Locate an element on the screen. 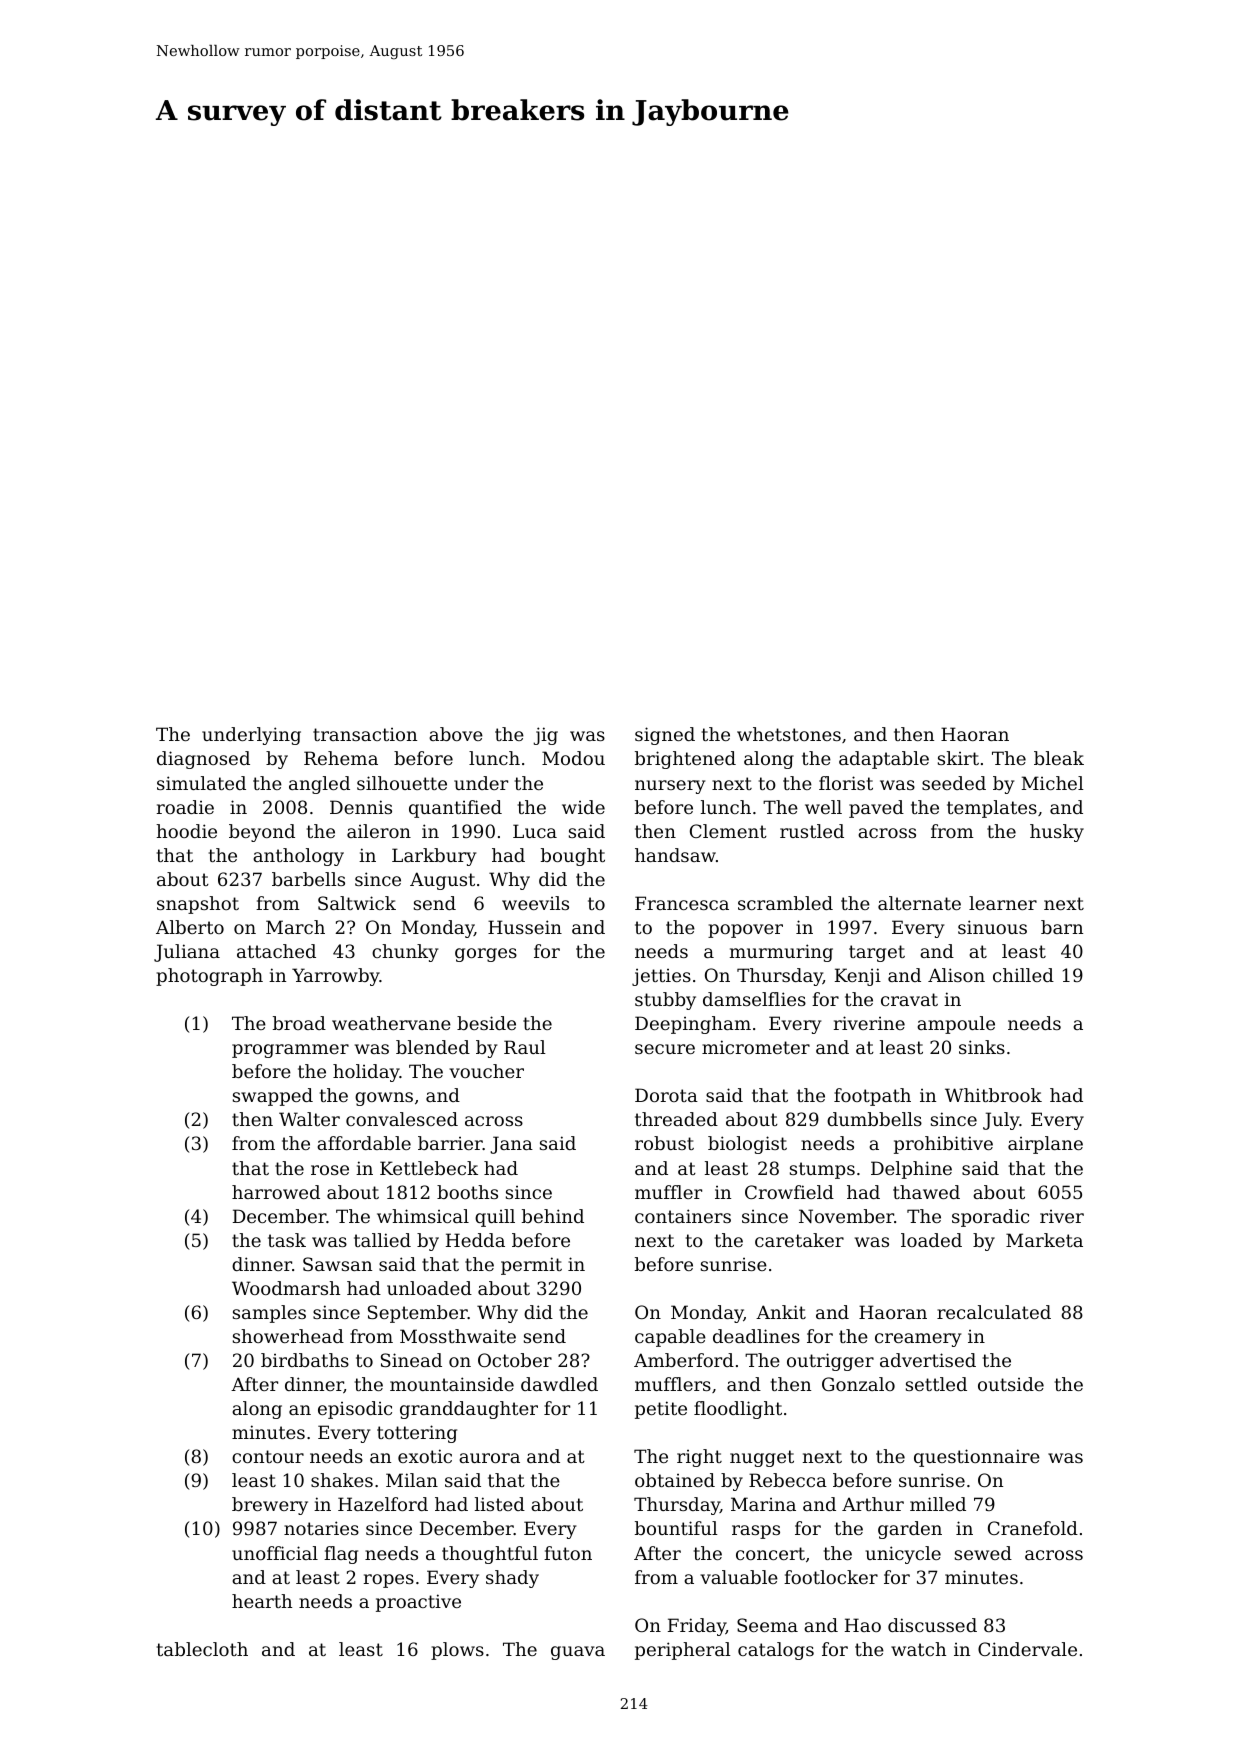 Image resolution: width=1240 pixels, height=1754 pixels. bleak is located at coordinates (1059, 758).
